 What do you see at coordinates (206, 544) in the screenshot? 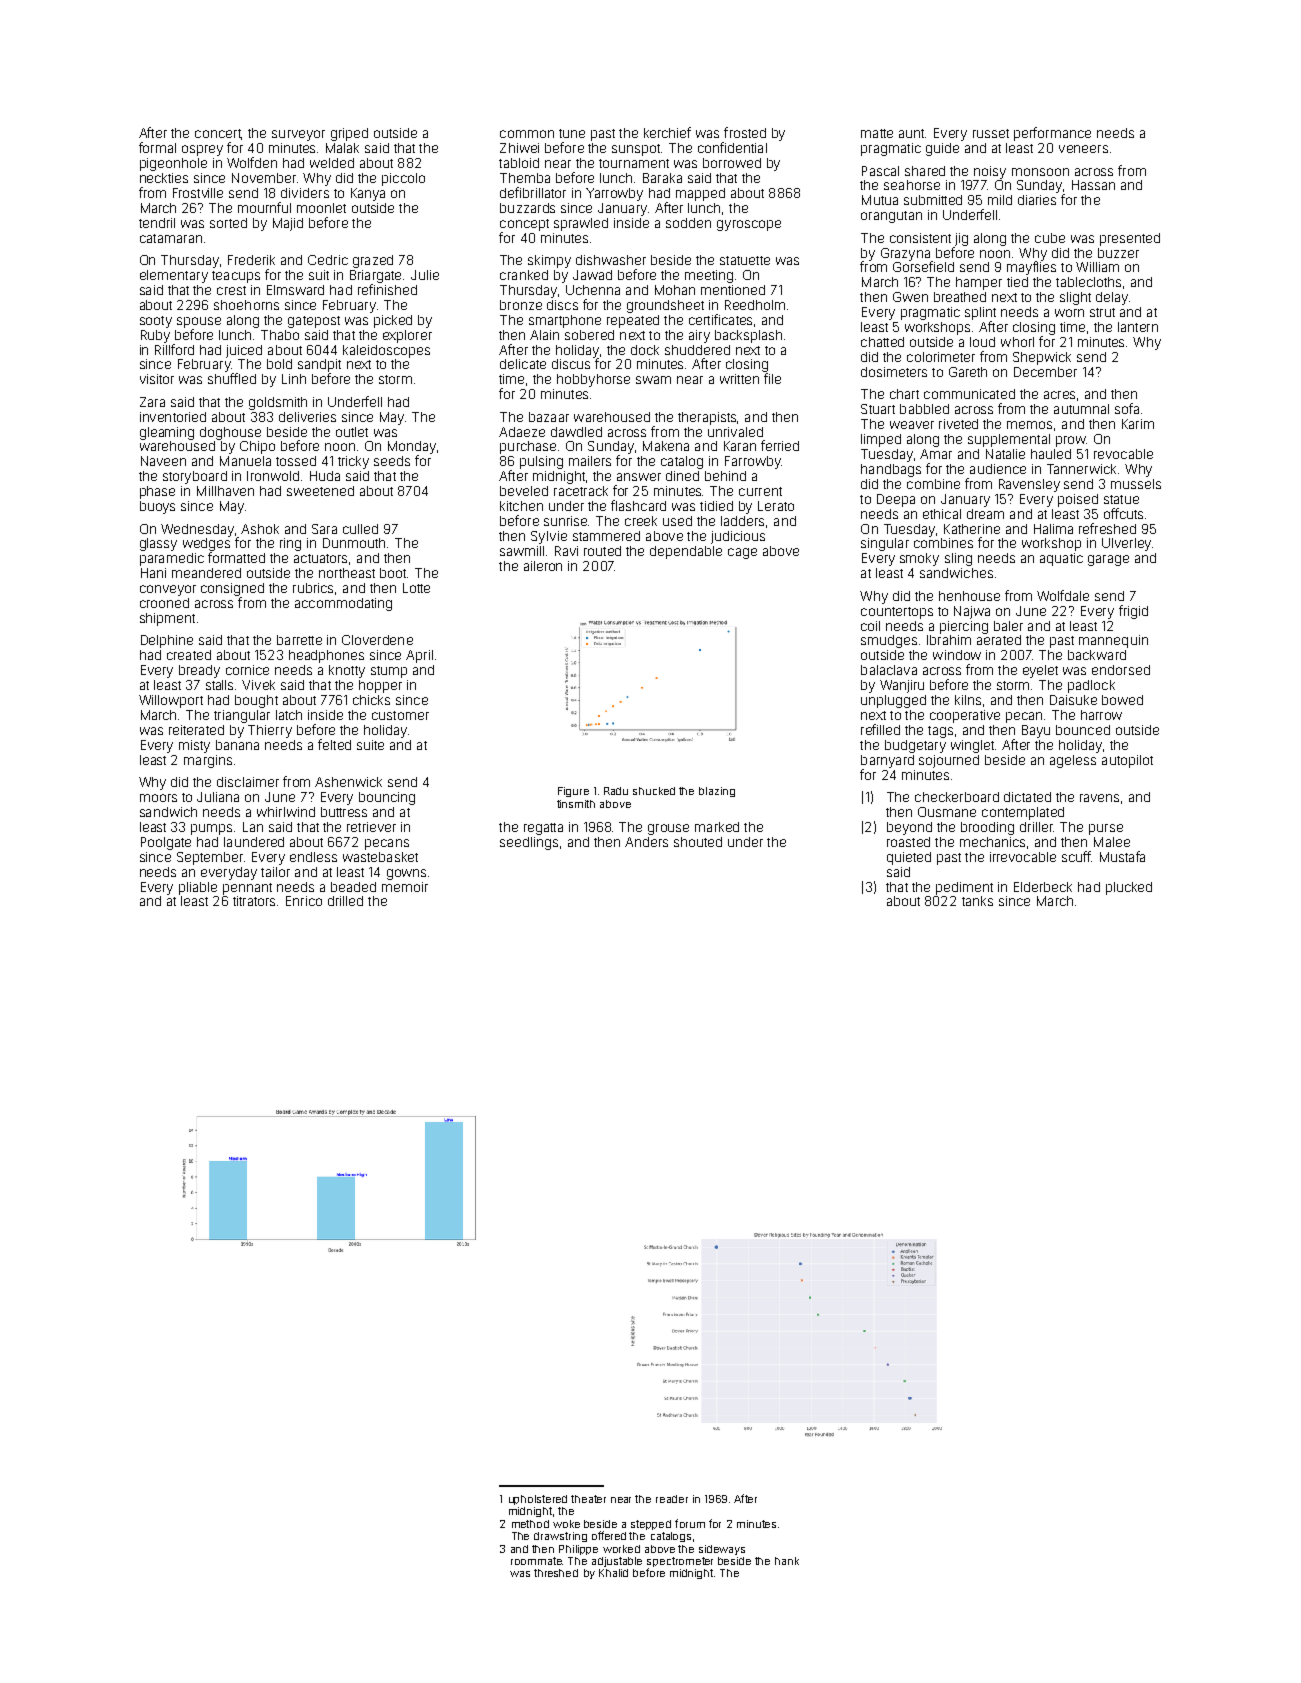
I see `wedges` at bounding box center [206, 544].
